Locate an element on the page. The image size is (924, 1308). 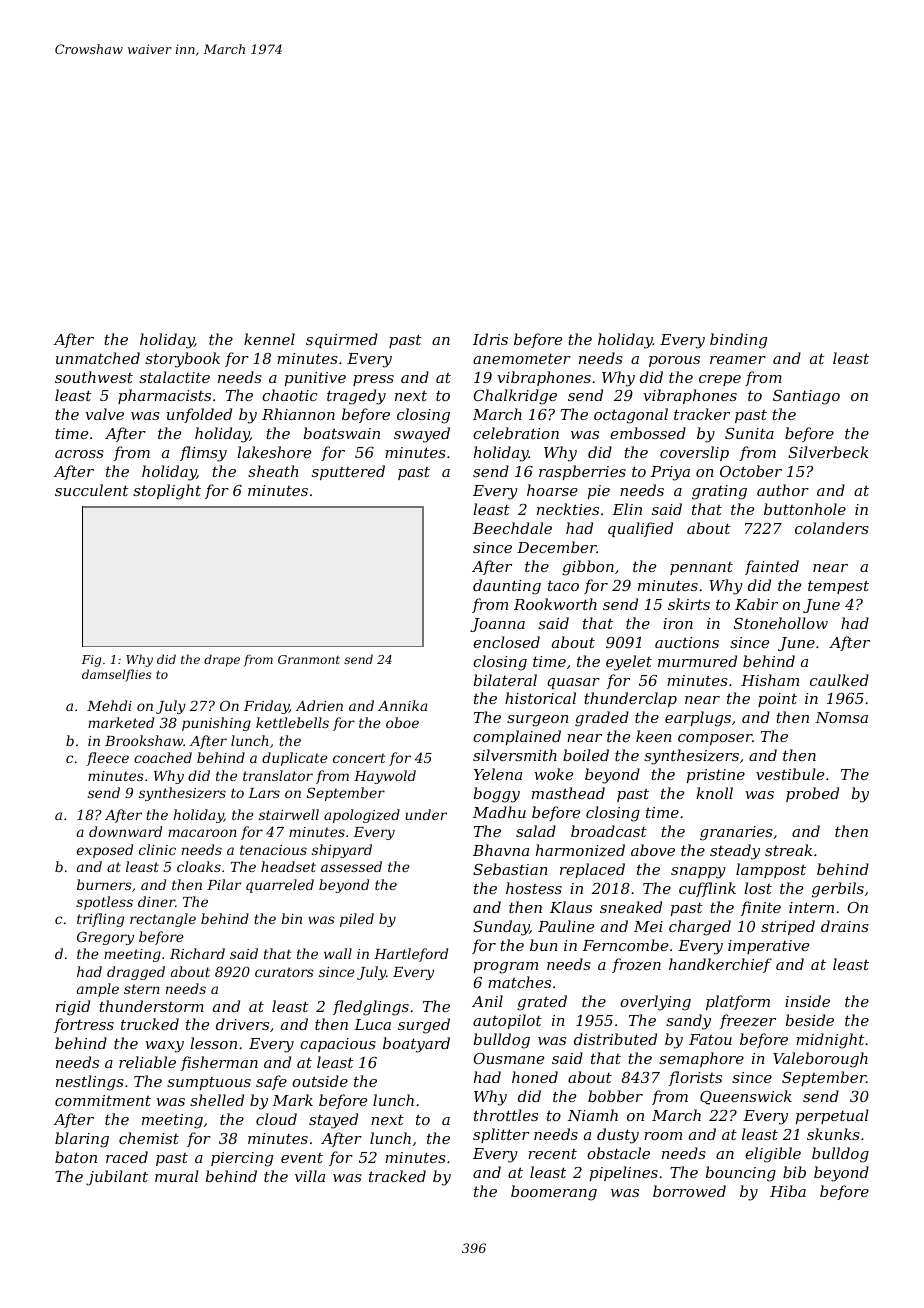
buttonhole is located at coordinates (805, 509).
